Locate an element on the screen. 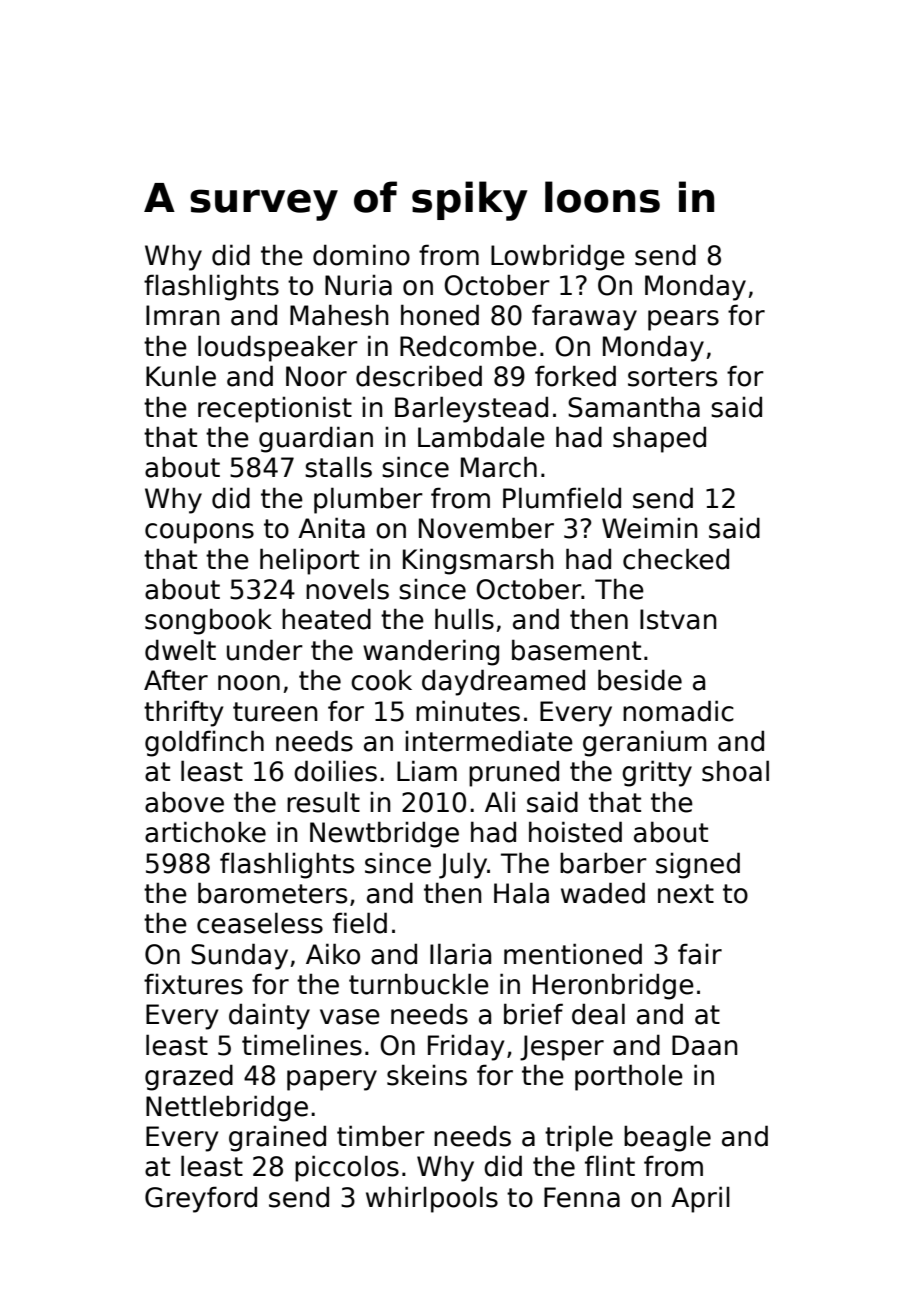  checked is located at coordinates (676, 559).
